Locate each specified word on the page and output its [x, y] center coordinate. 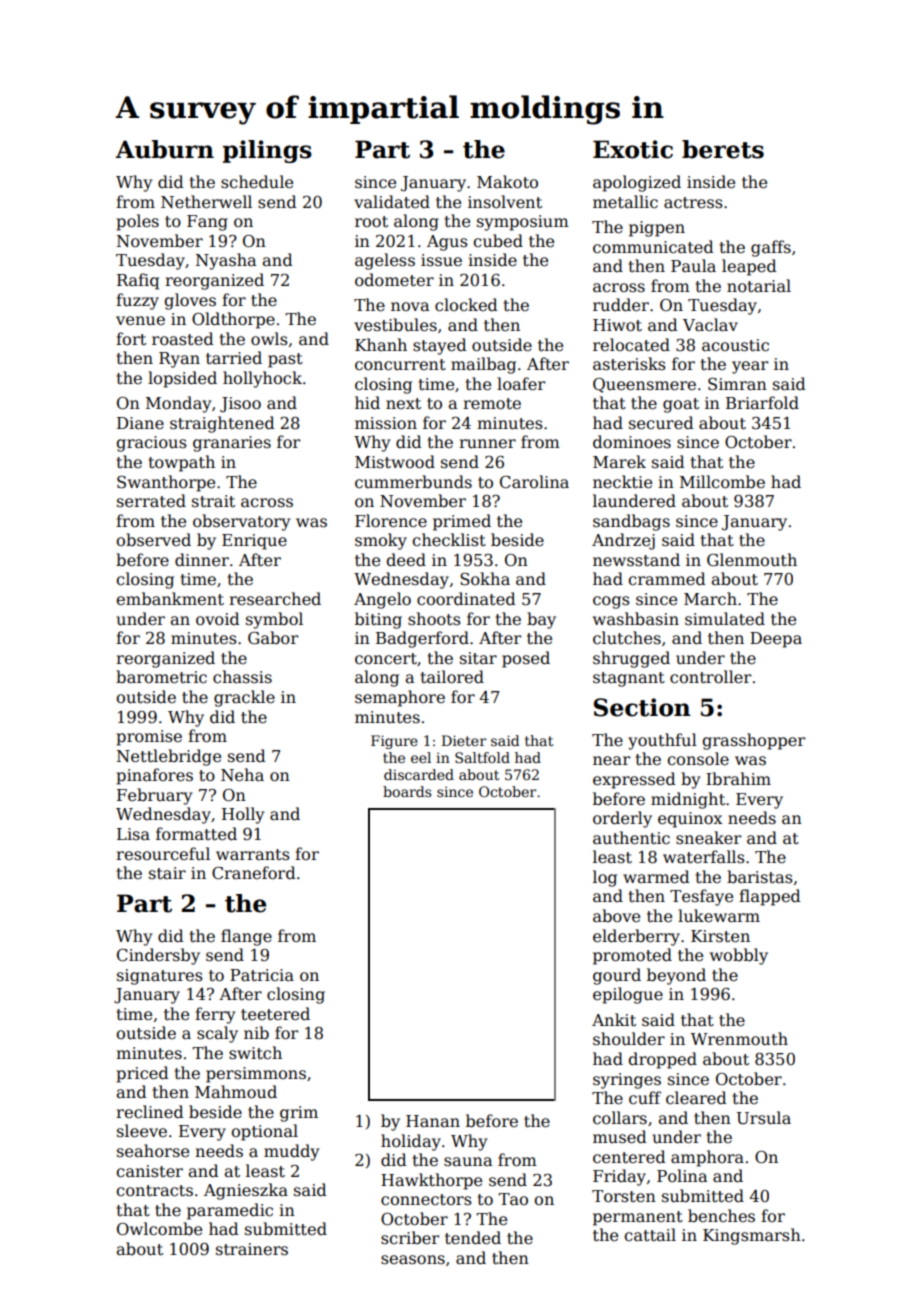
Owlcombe [159, 1229]
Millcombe [722, 481]
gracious [151, 444]
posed [526, 659]
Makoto [507, 182]
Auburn [164, 149]
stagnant [629, 679]
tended [473, 1238]
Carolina [534, 482]
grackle [244, 698]
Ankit [614, 1019]
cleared [696, 1098]
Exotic [633, 149]
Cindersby [158, 956]
